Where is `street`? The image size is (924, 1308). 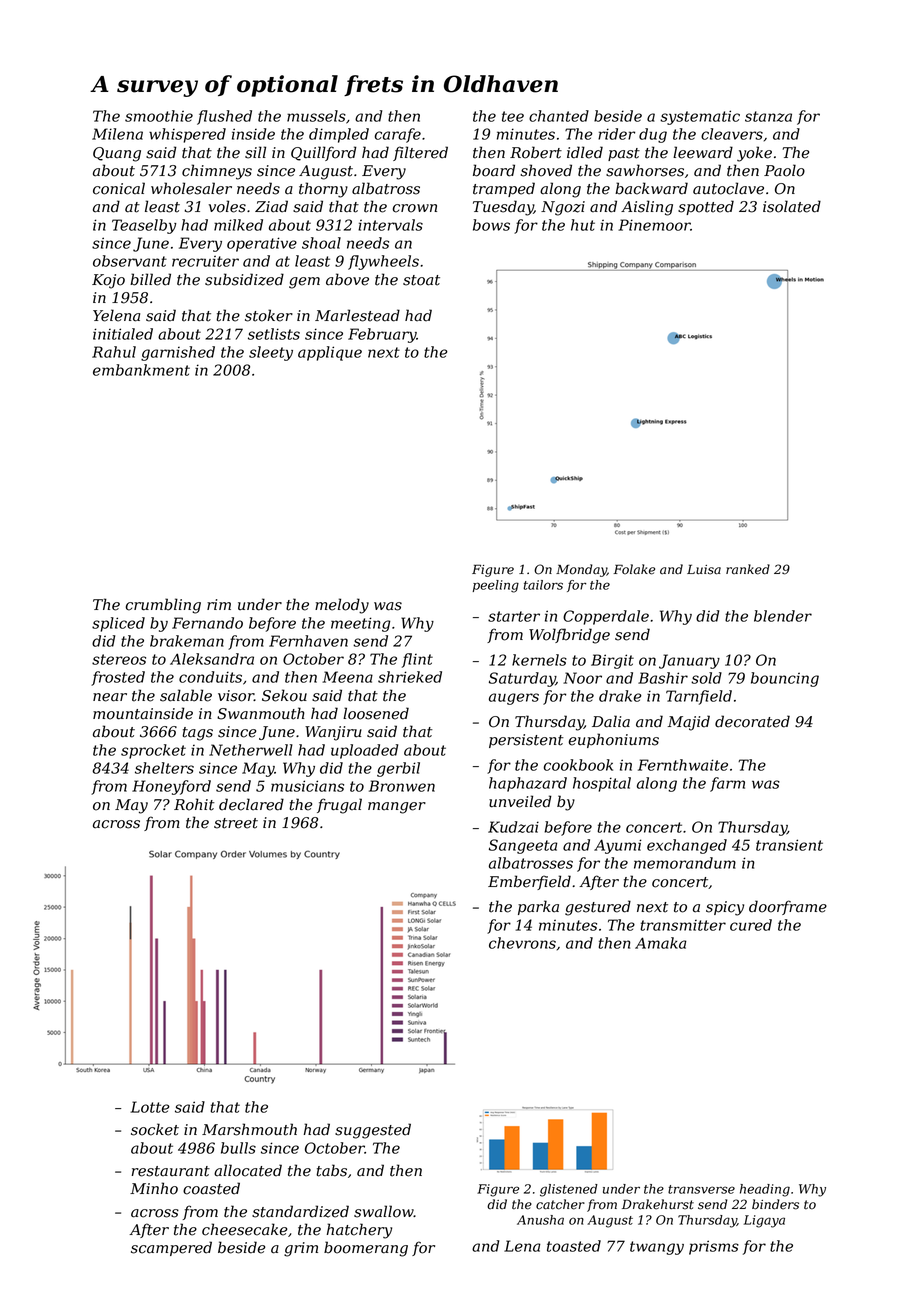
street is located at coordinates (236, 823).
